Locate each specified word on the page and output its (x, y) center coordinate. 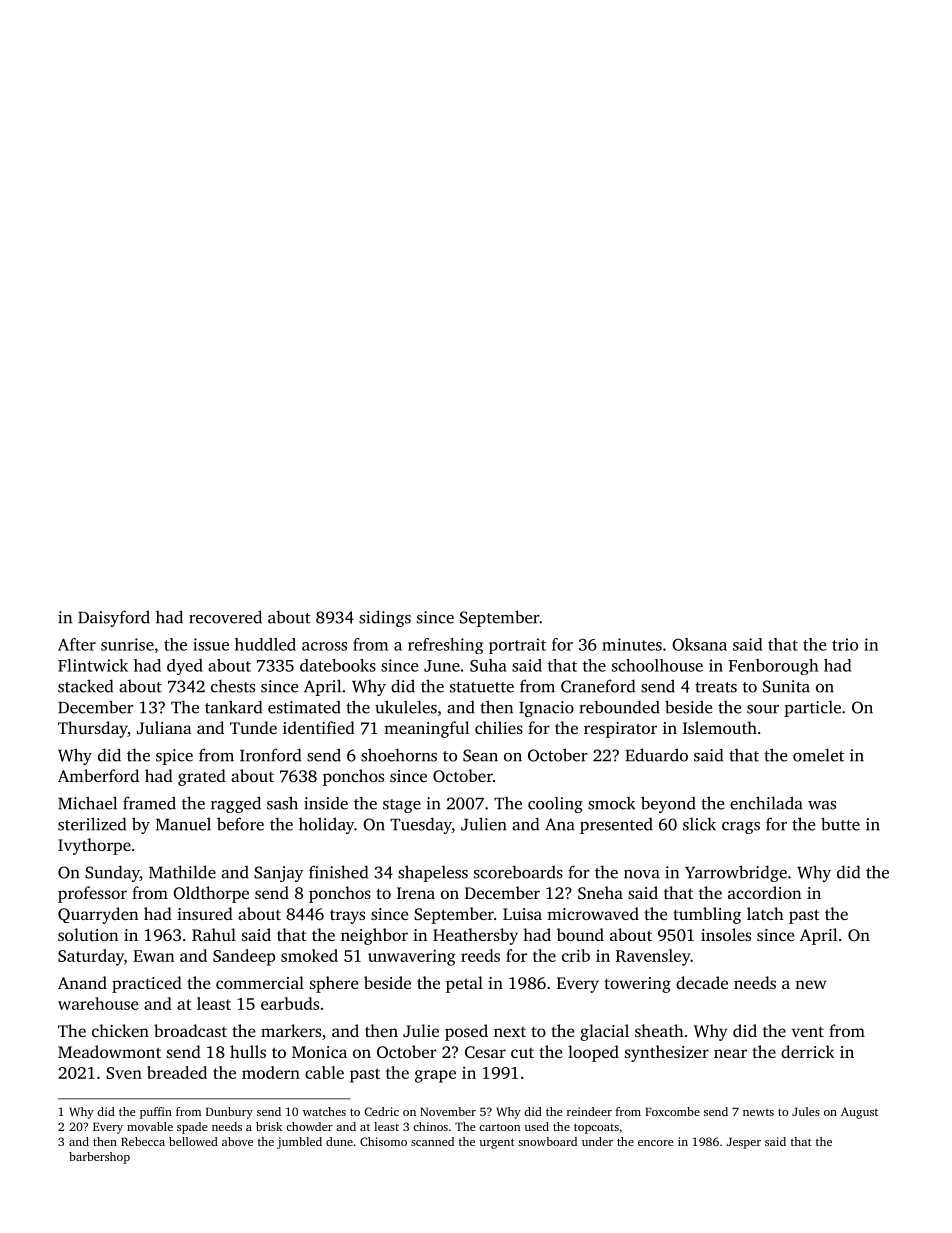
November (448, 1111)
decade (702, 982)
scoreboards (518, 872)
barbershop (99, 1158)
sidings (385, 618)
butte (840, 824)
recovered (225, 617)
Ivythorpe (94, 846)
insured (205, 913)
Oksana (699, 644)
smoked (309, 955)
